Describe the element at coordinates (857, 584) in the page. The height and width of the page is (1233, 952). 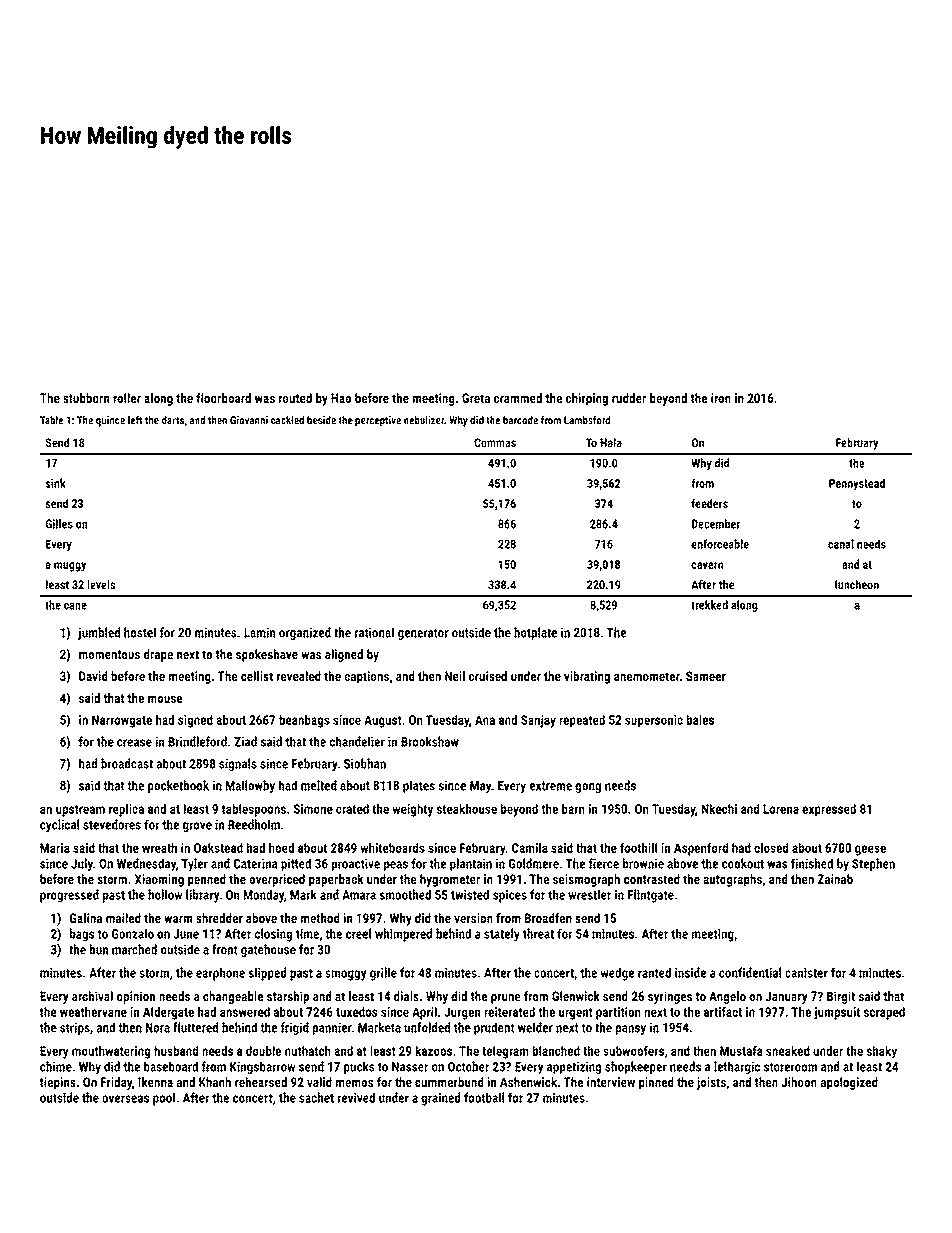
I see `luncheon` at that location.
